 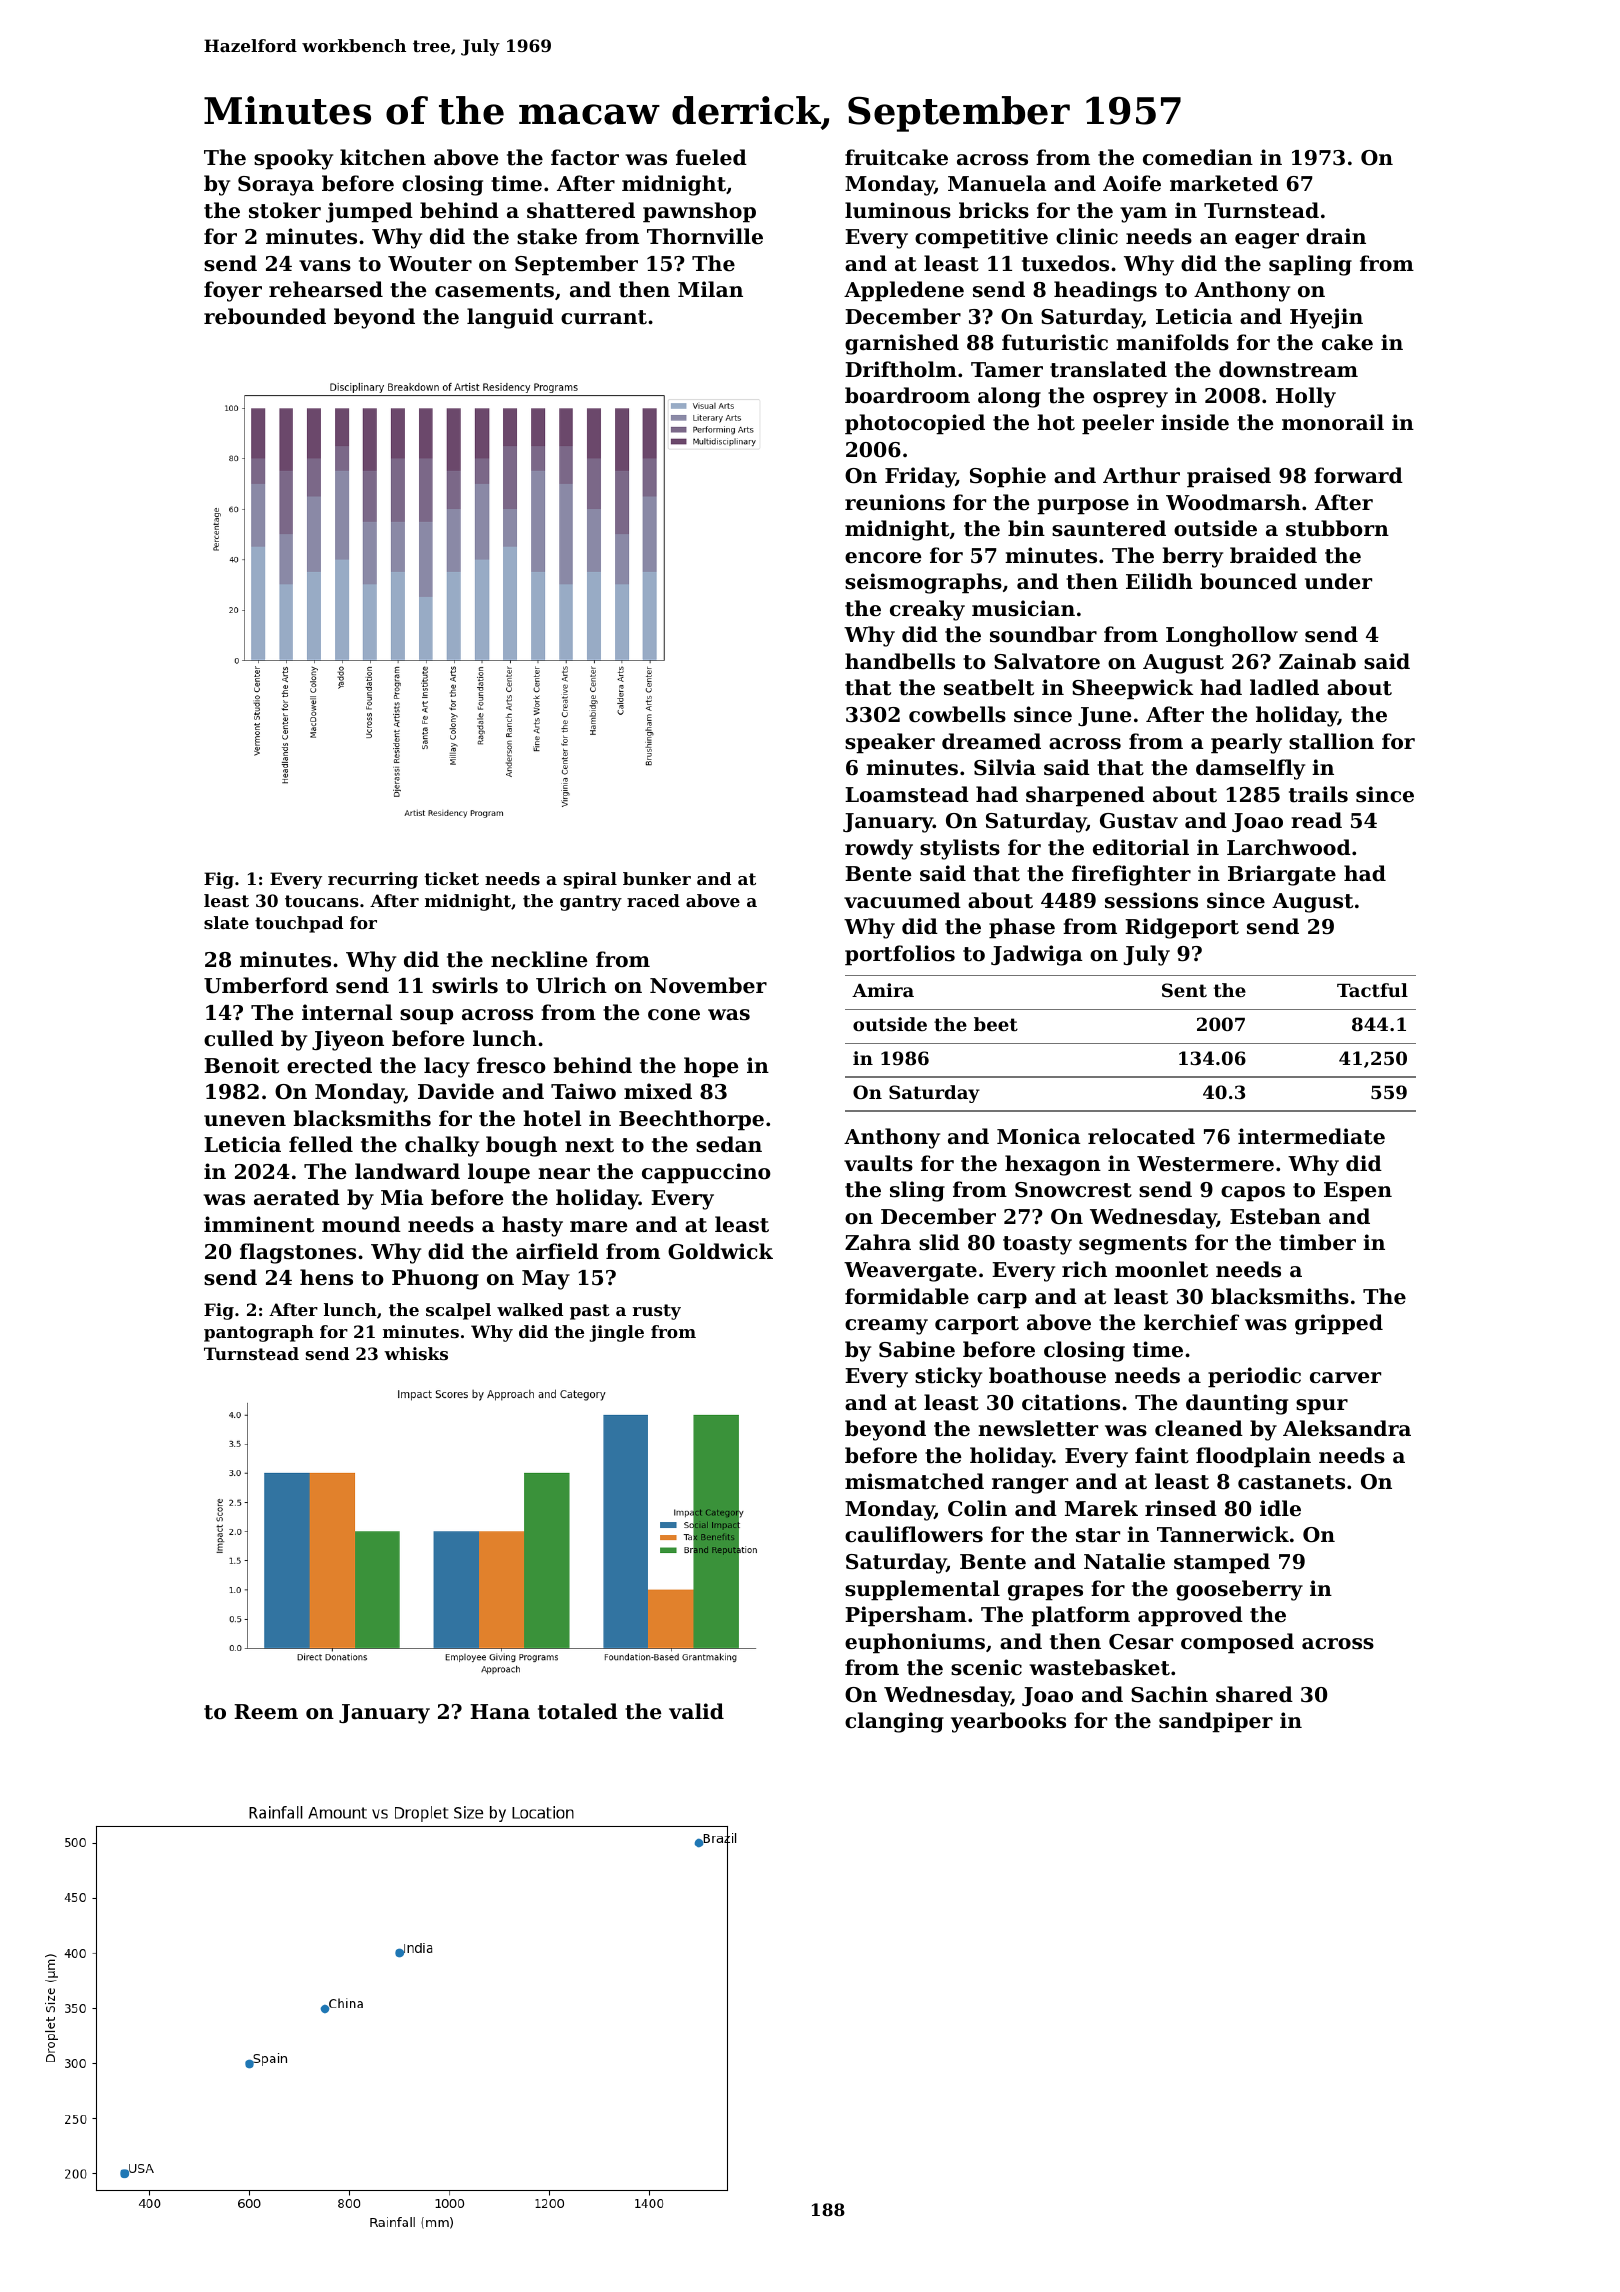 I want to click on spooky, so click(x=293, y=159).
